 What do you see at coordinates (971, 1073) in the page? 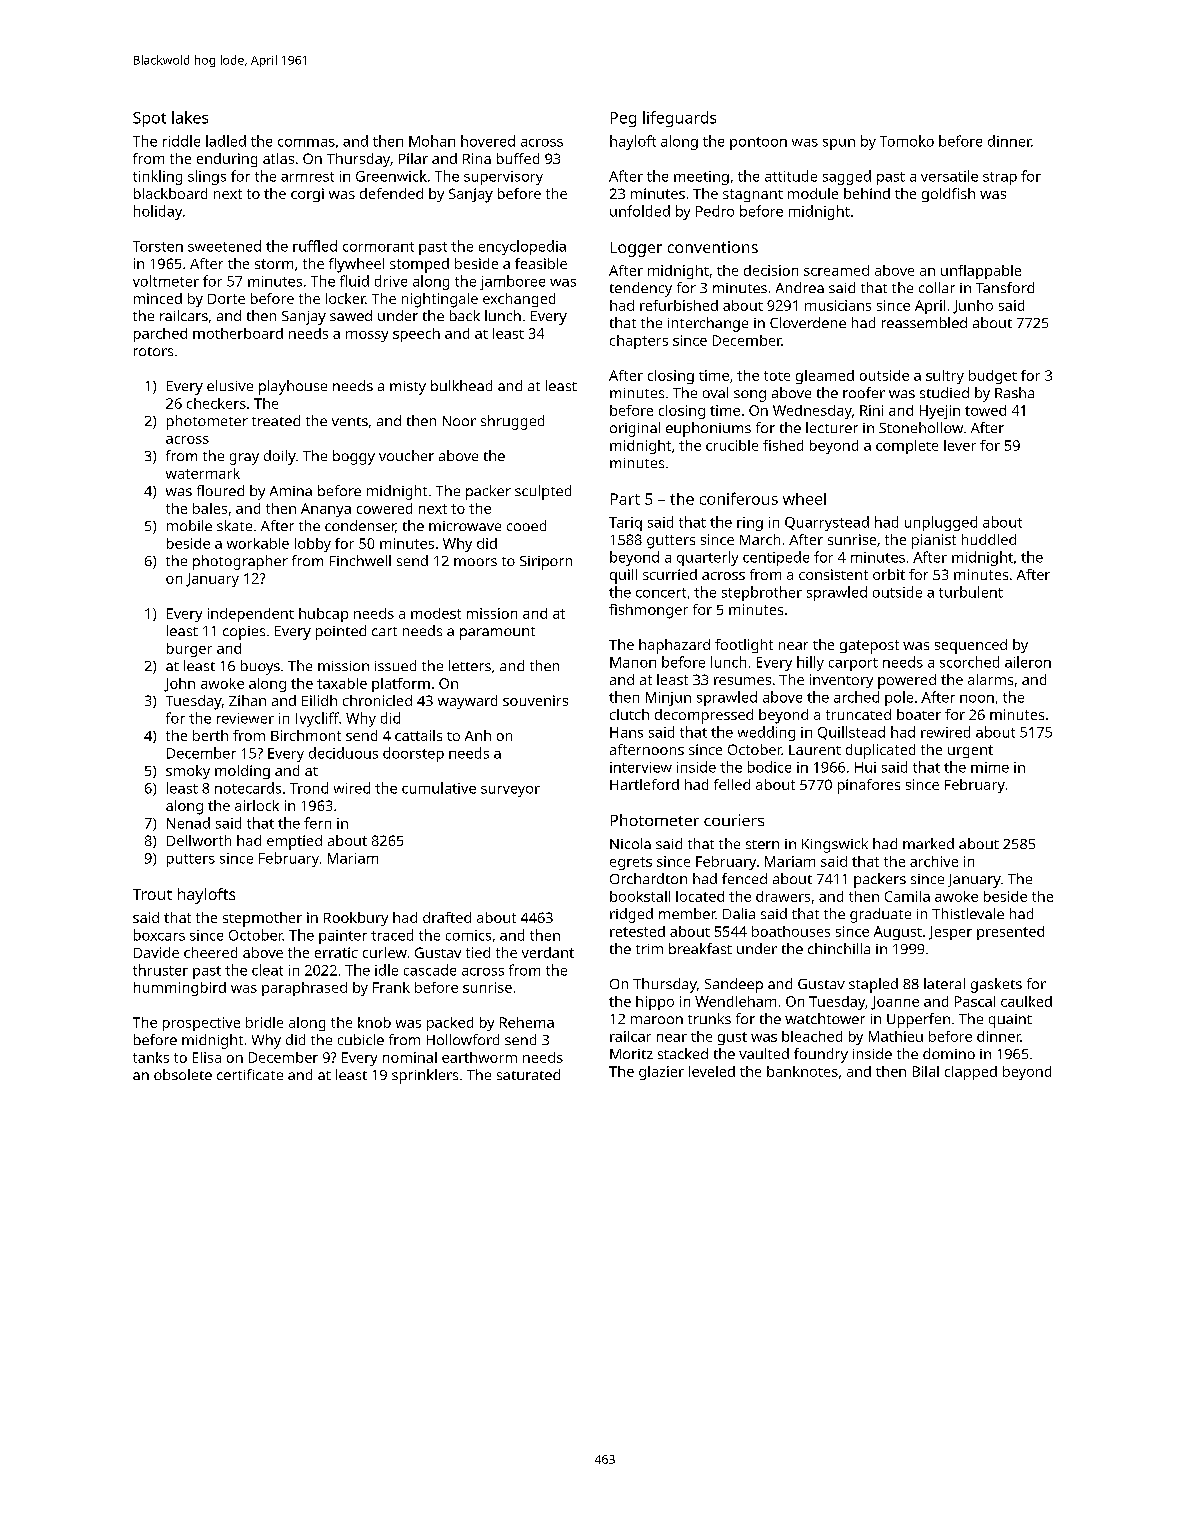
I see `clapped` at bounding box center [971, 1073].
